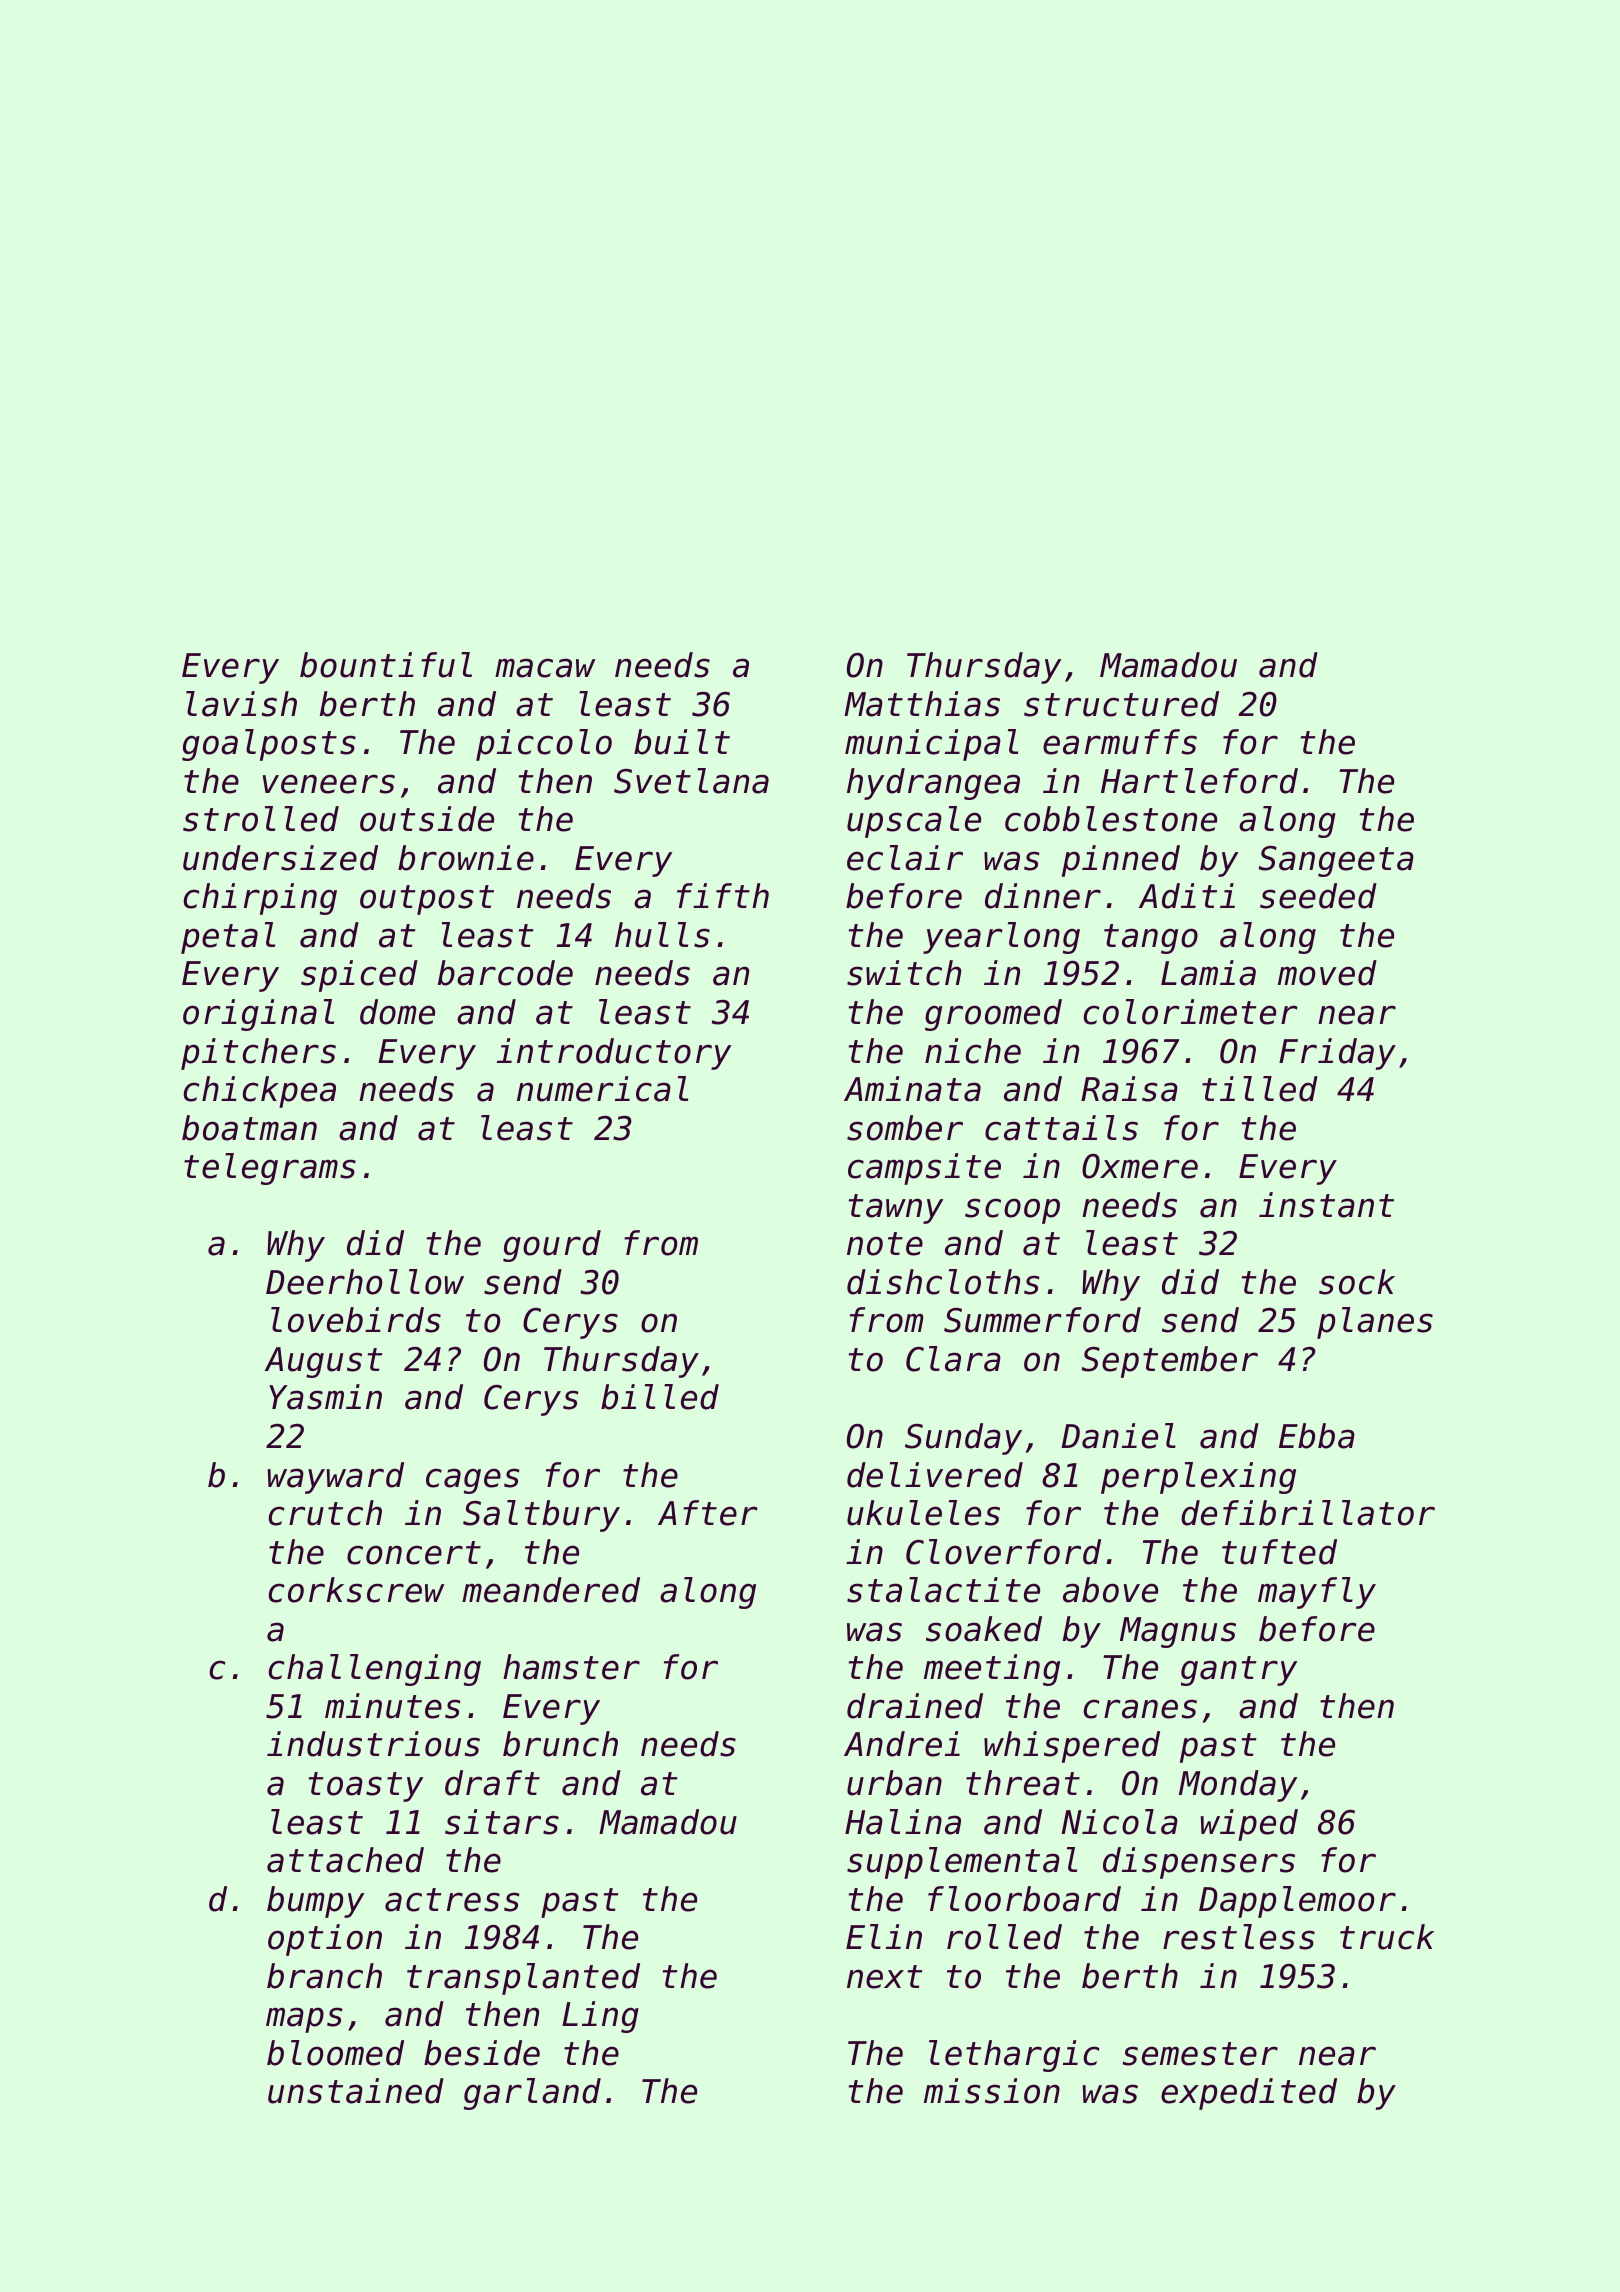 The height and width of the document is (2292, 1620). I want to click on Saltbury, so click(541, 1516).
